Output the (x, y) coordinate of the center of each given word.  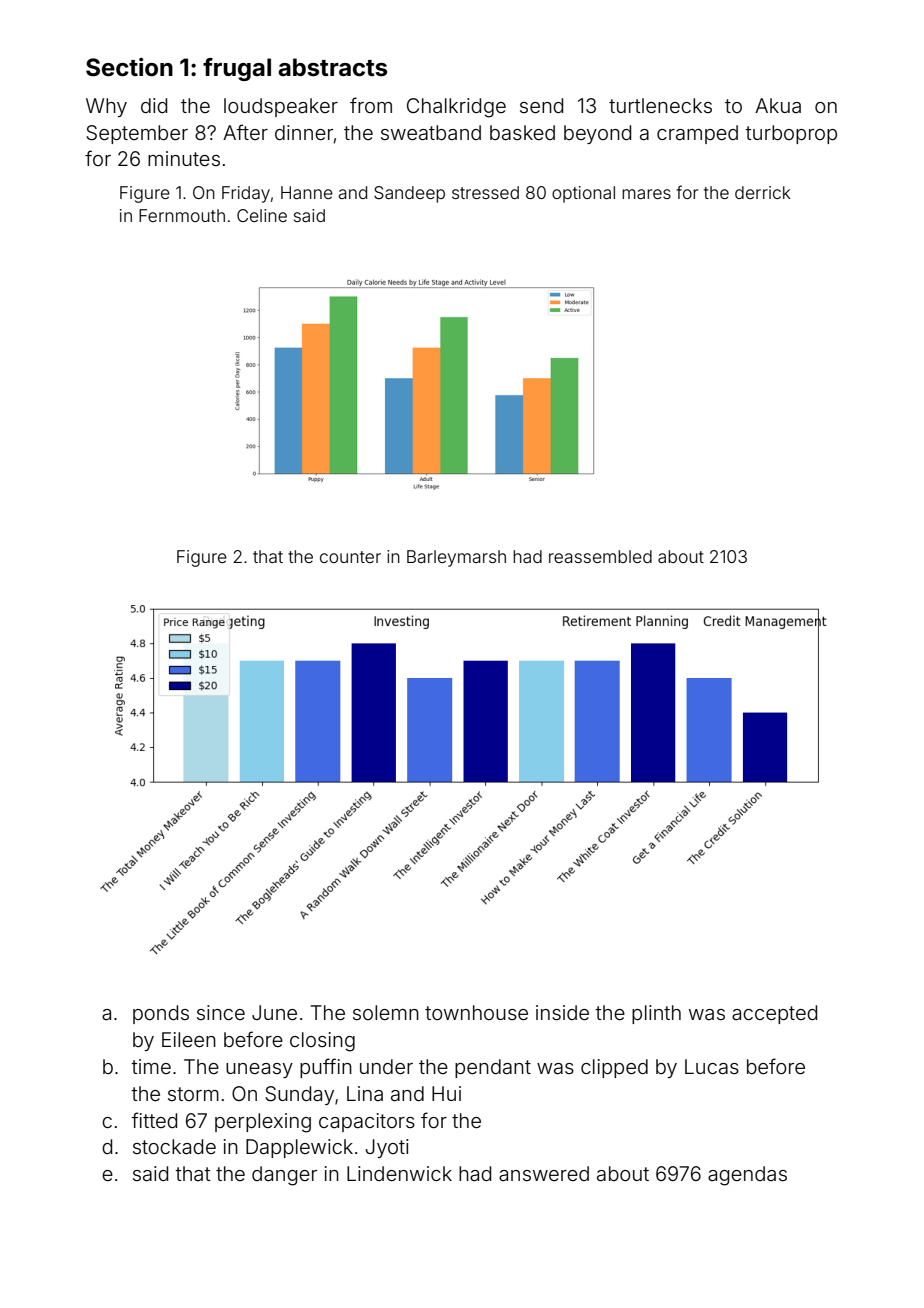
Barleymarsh (456, 558)
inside (562, 1012)
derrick (763, 192)
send (541, 105)
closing (322, 1042)
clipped (614, 1068)
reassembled (600, 556)
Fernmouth (182, 215)
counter (350, 557)
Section (129, 67)
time (151, 1066)
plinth (656, 1014)
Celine (262, 215)
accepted (774, 1014)
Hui (446, 1093)
